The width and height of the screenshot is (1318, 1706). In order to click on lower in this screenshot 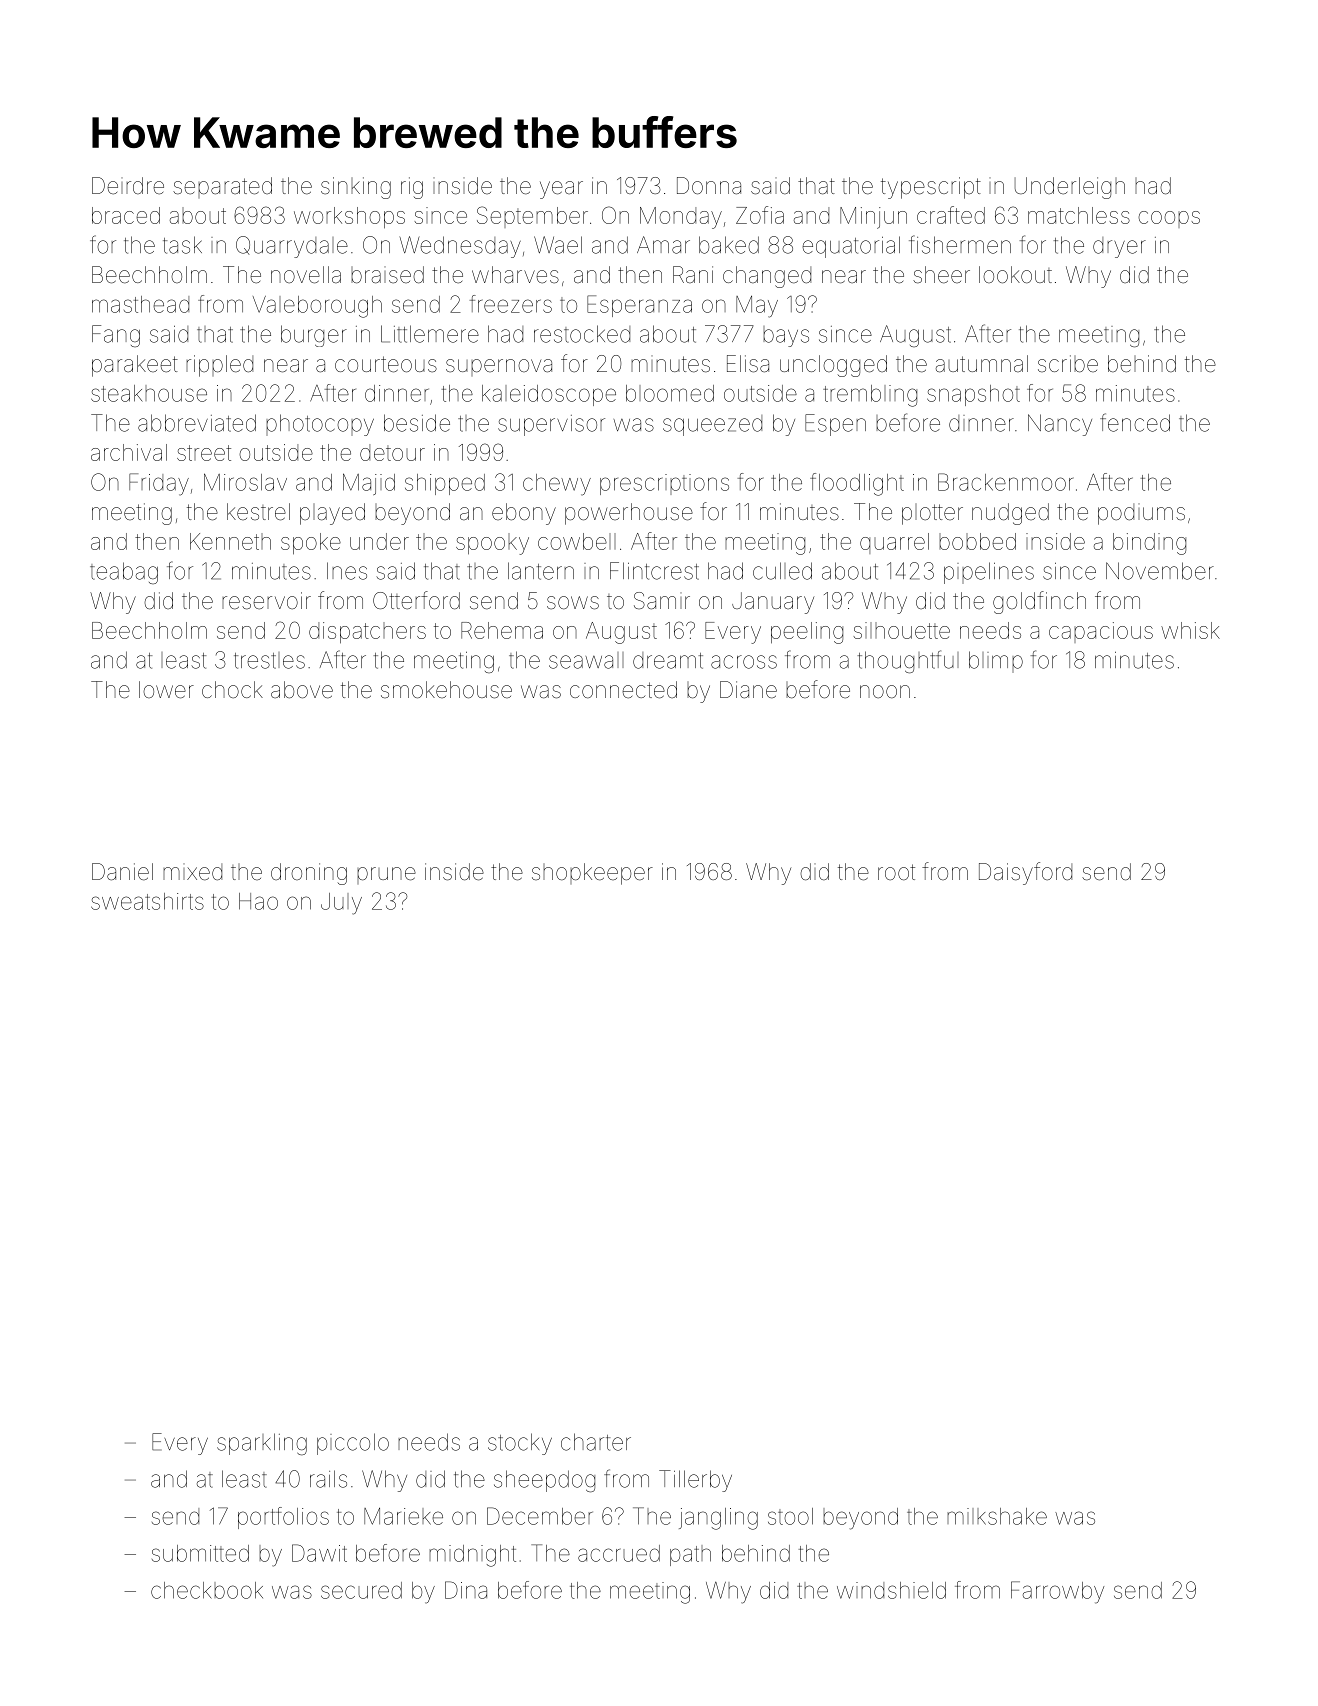, I will do `click(166, 690)`.
